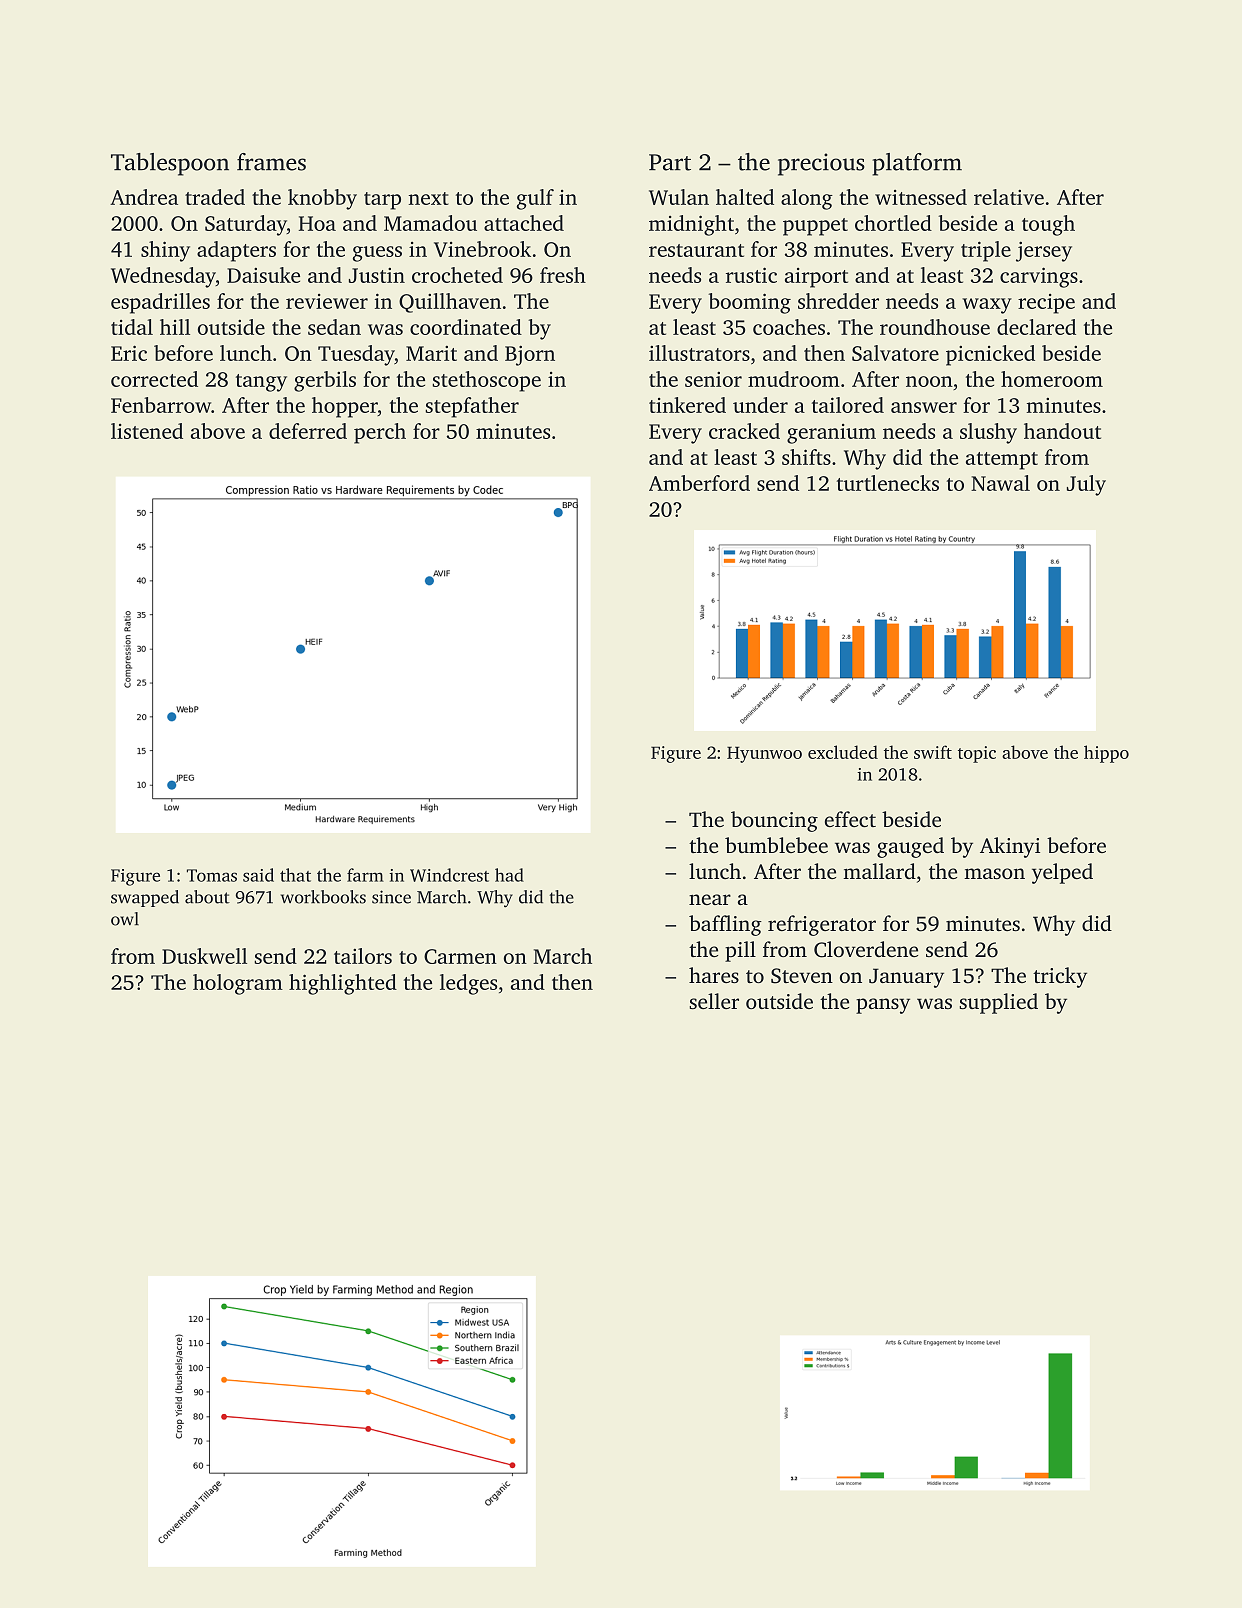 The height and width of the screenshot is (1608, 1242). What do you see at coordinates (535, 199) in the screenshot?
I see `gulf` at bounding box center [535, 199].
